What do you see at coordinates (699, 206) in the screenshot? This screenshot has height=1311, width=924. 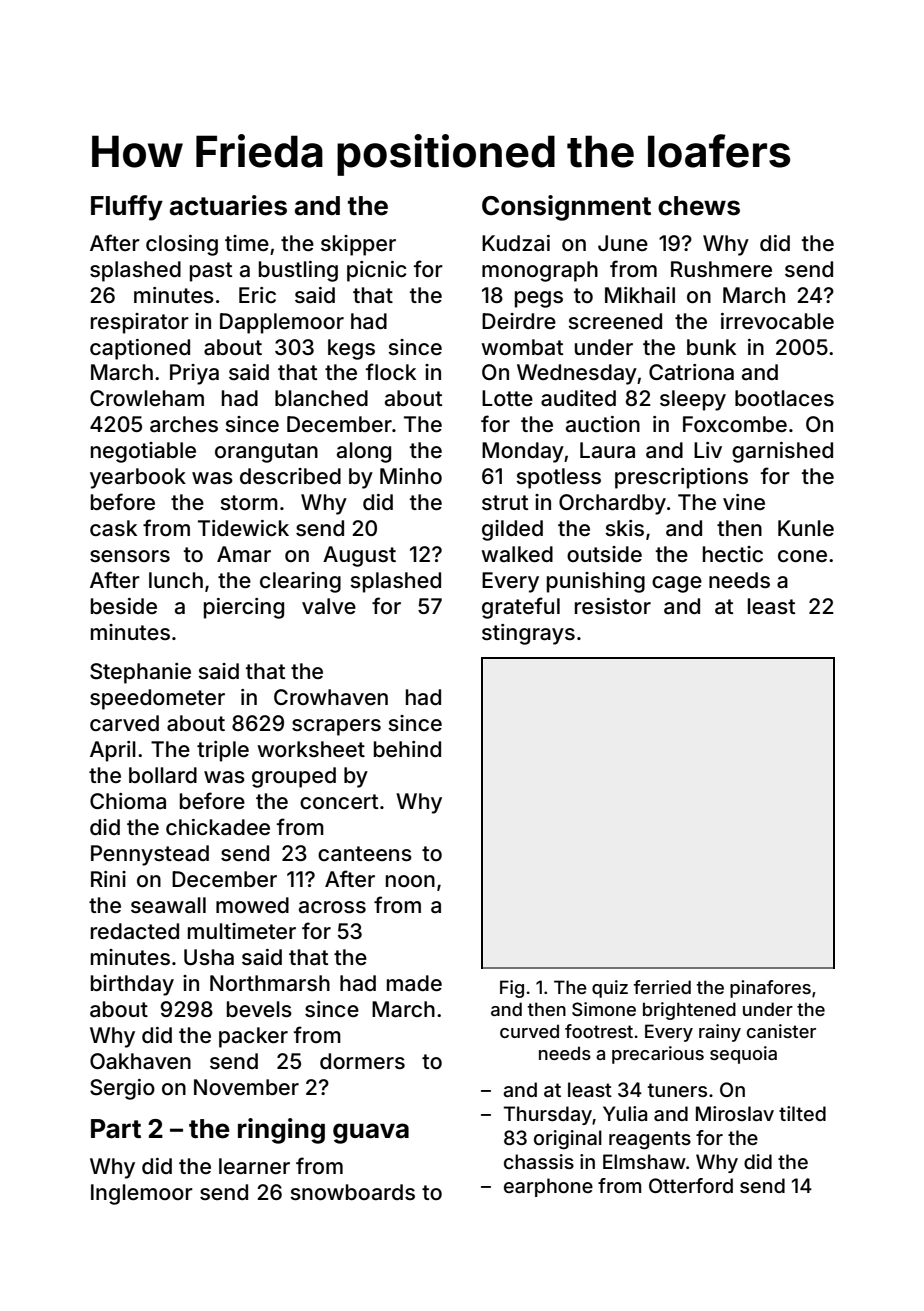 I see `chews` at bounding box center [699, 206].
